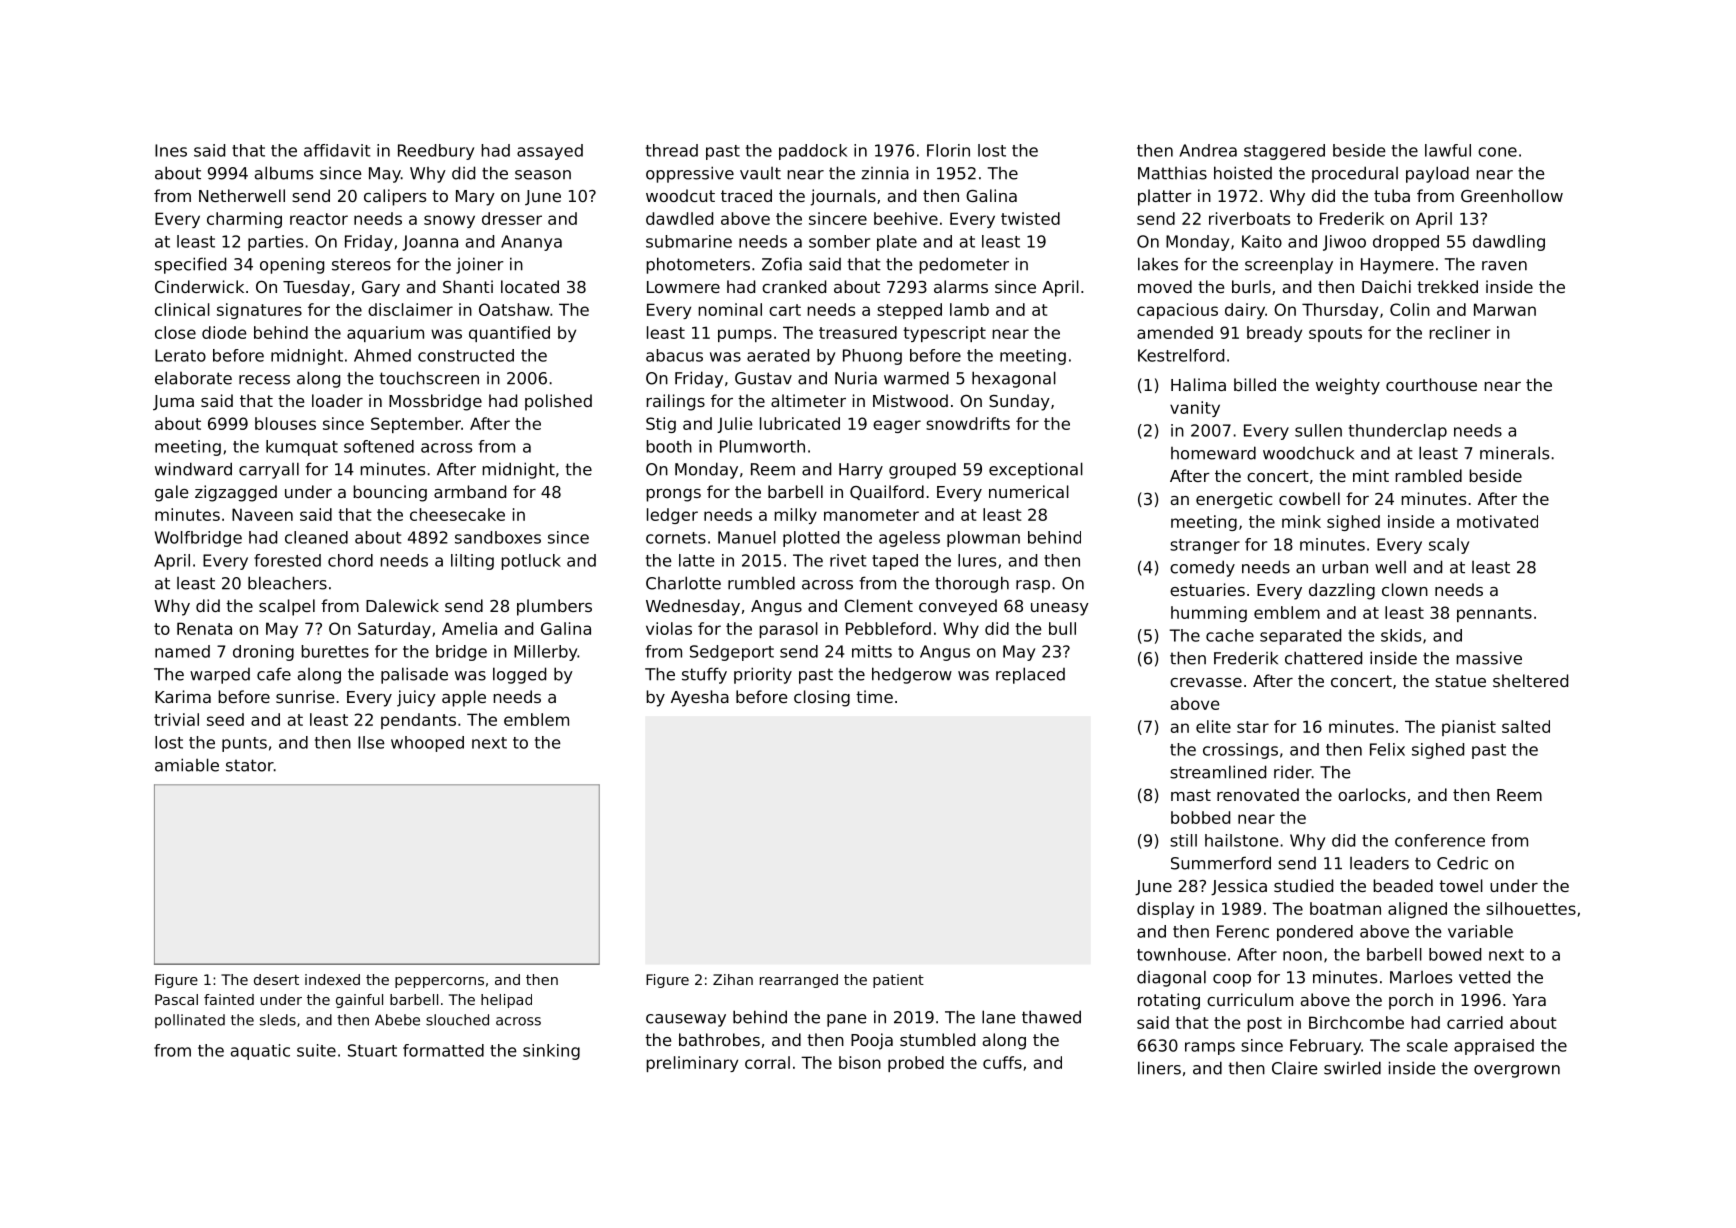 This screenshot has width=1736, height=1228. Describe the element at coordinates (948, 150) in the screenshot. I see `Florin` at that location.
